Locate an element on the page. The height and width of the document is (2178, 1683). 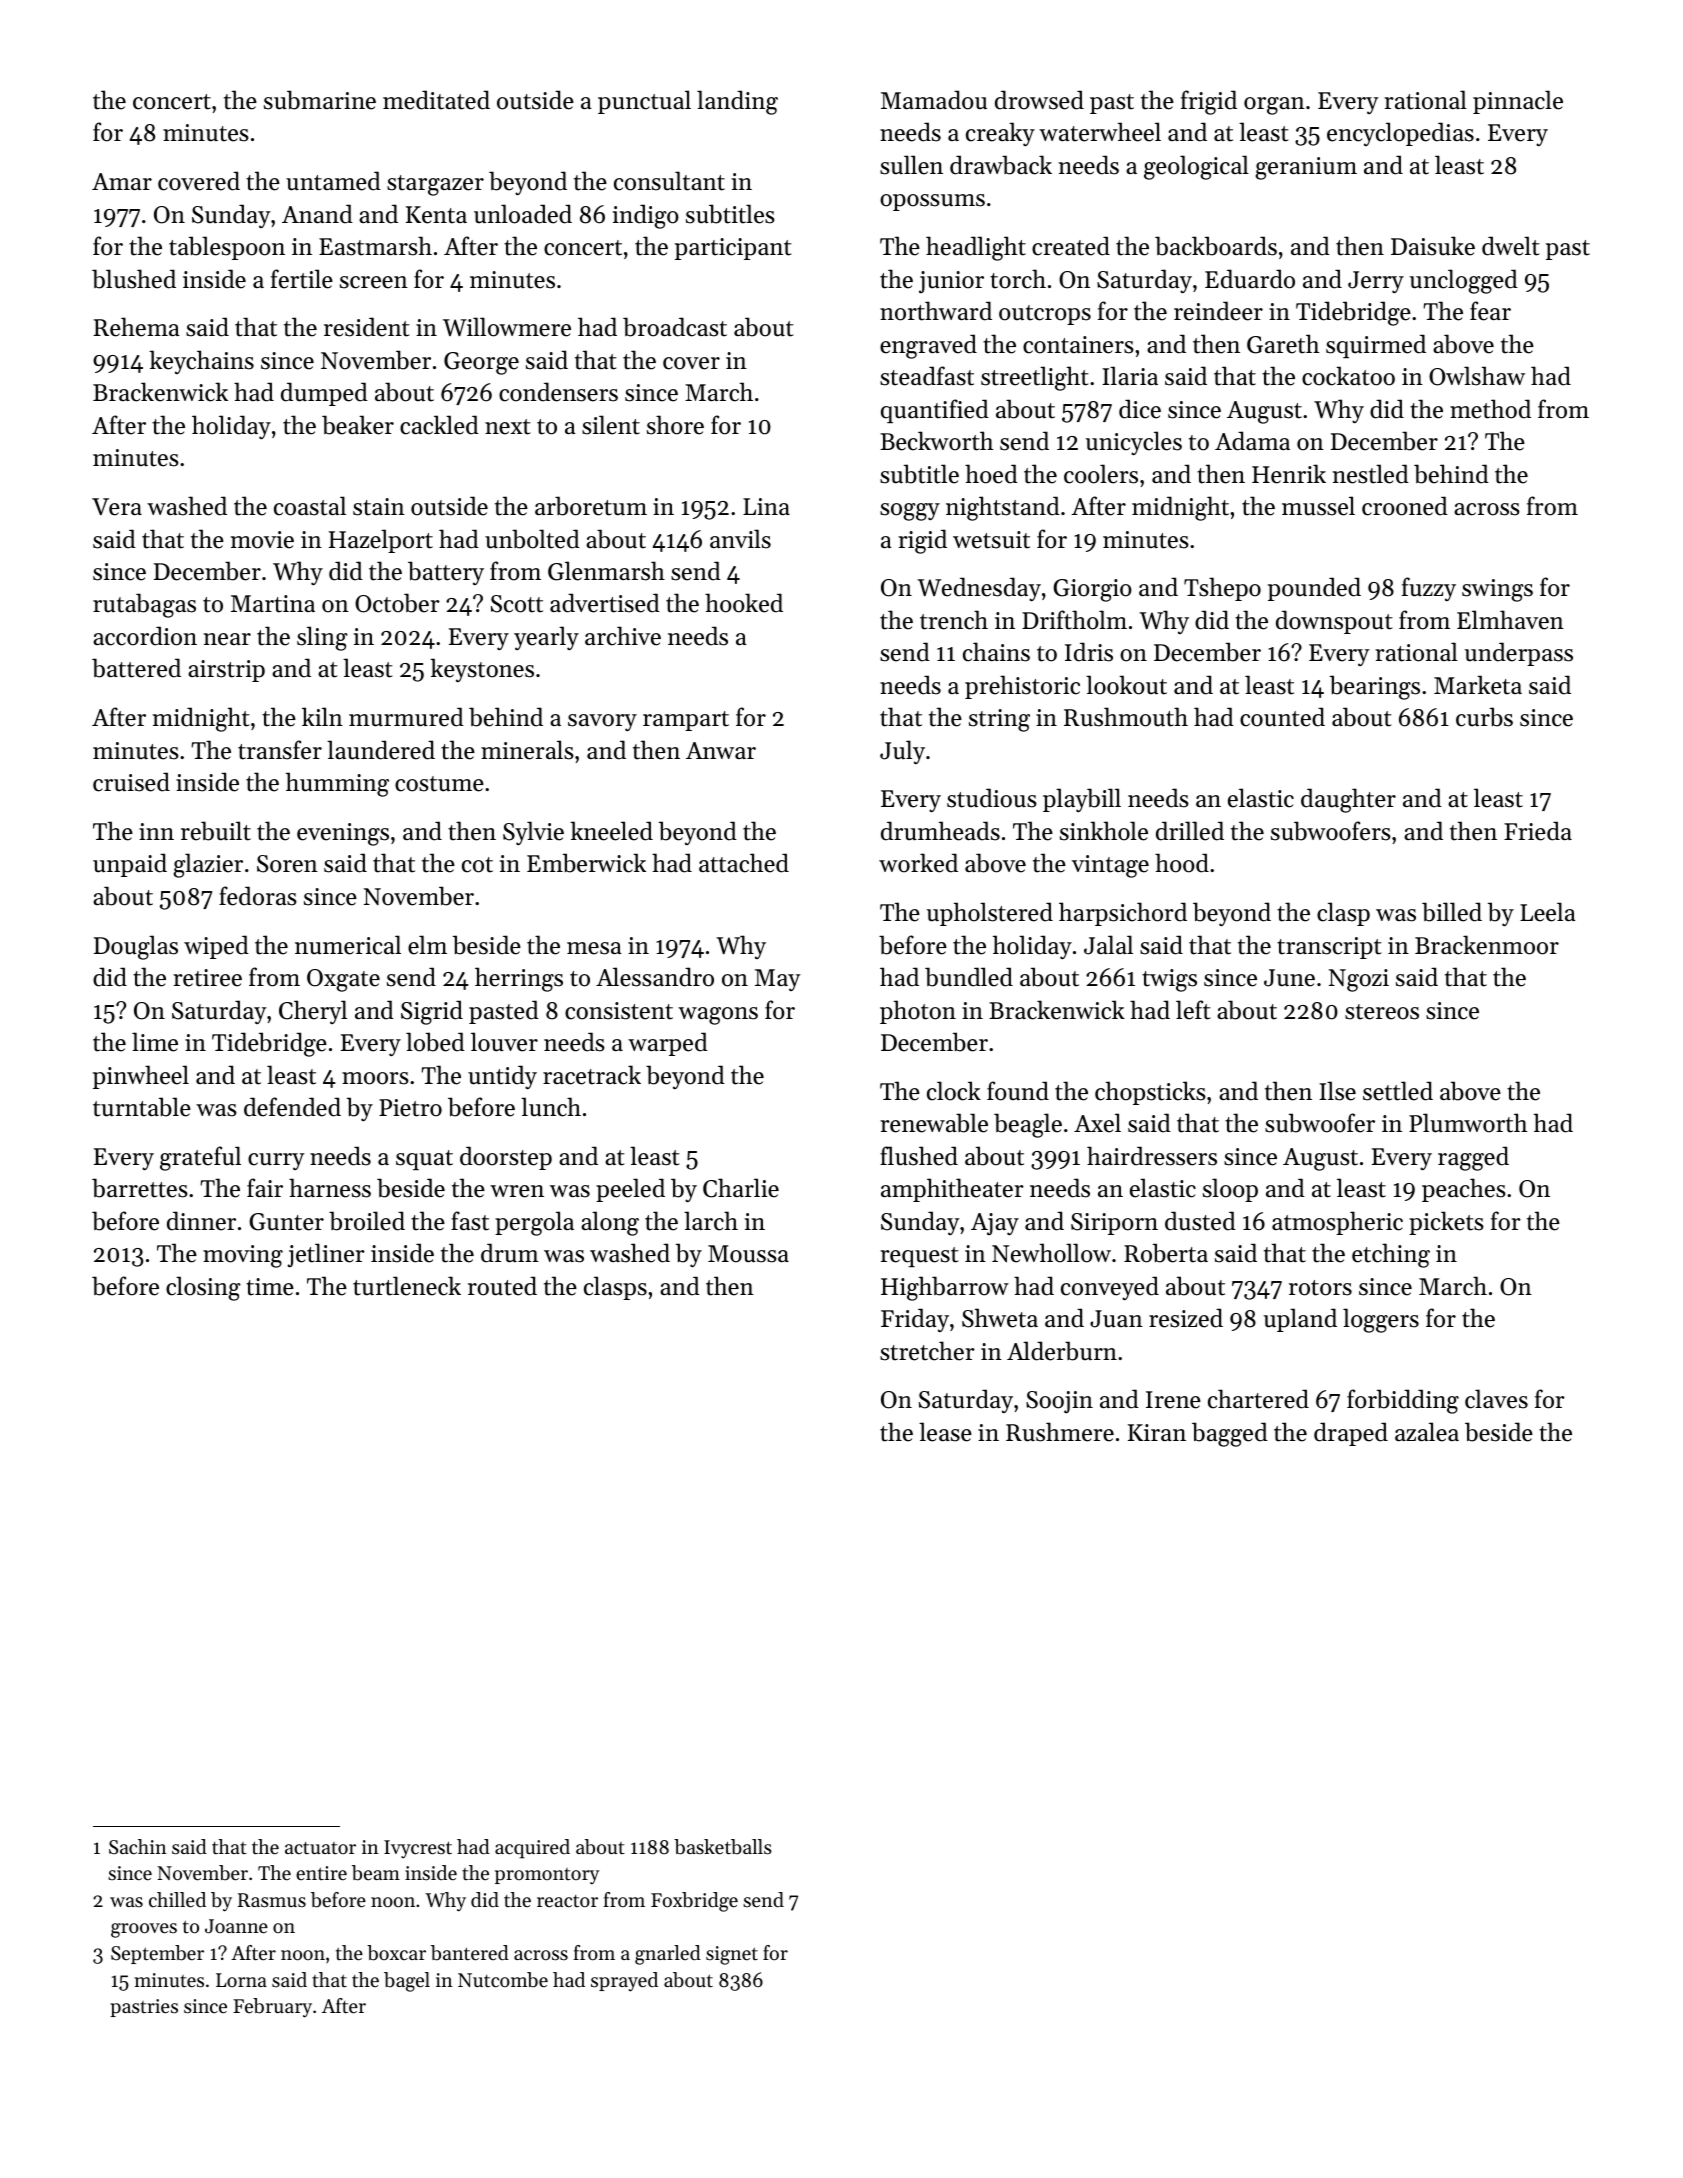
string is located at coordinates (999, 720).
